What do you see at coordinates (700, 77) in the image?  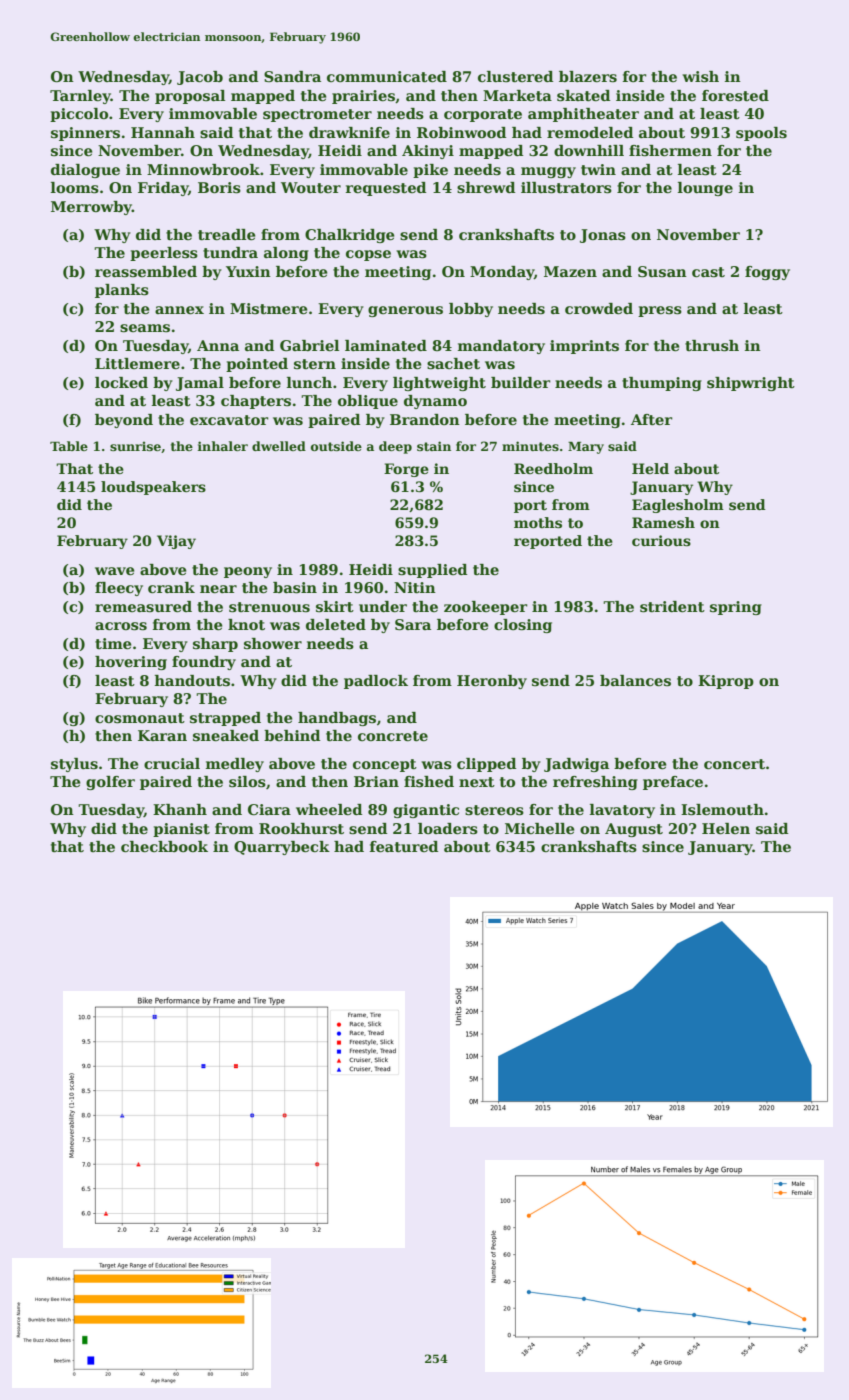 I see `wish` at bounding box center [700, 77].
